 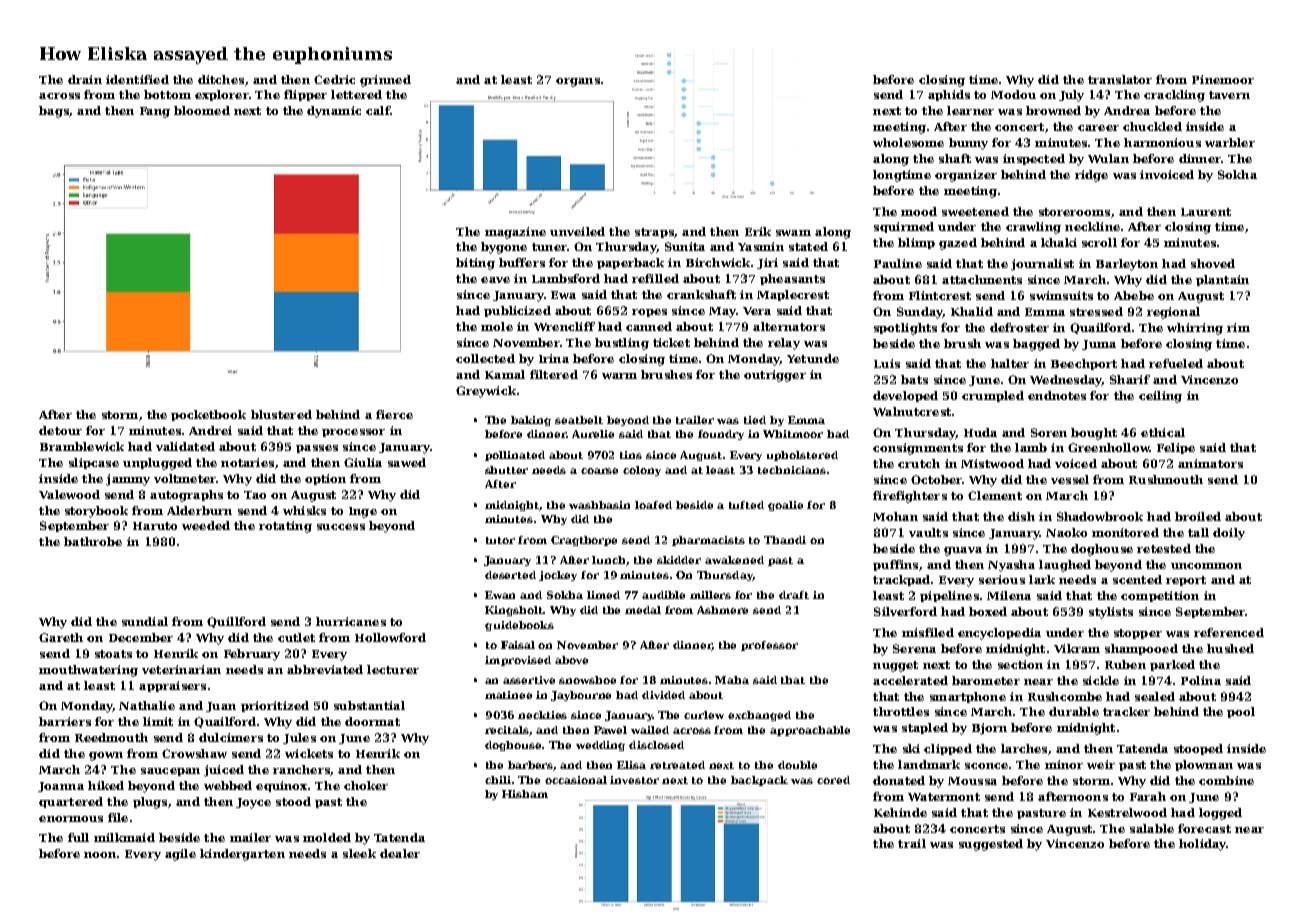 I want to click on pocketbook, so click(x=208, y=415).
